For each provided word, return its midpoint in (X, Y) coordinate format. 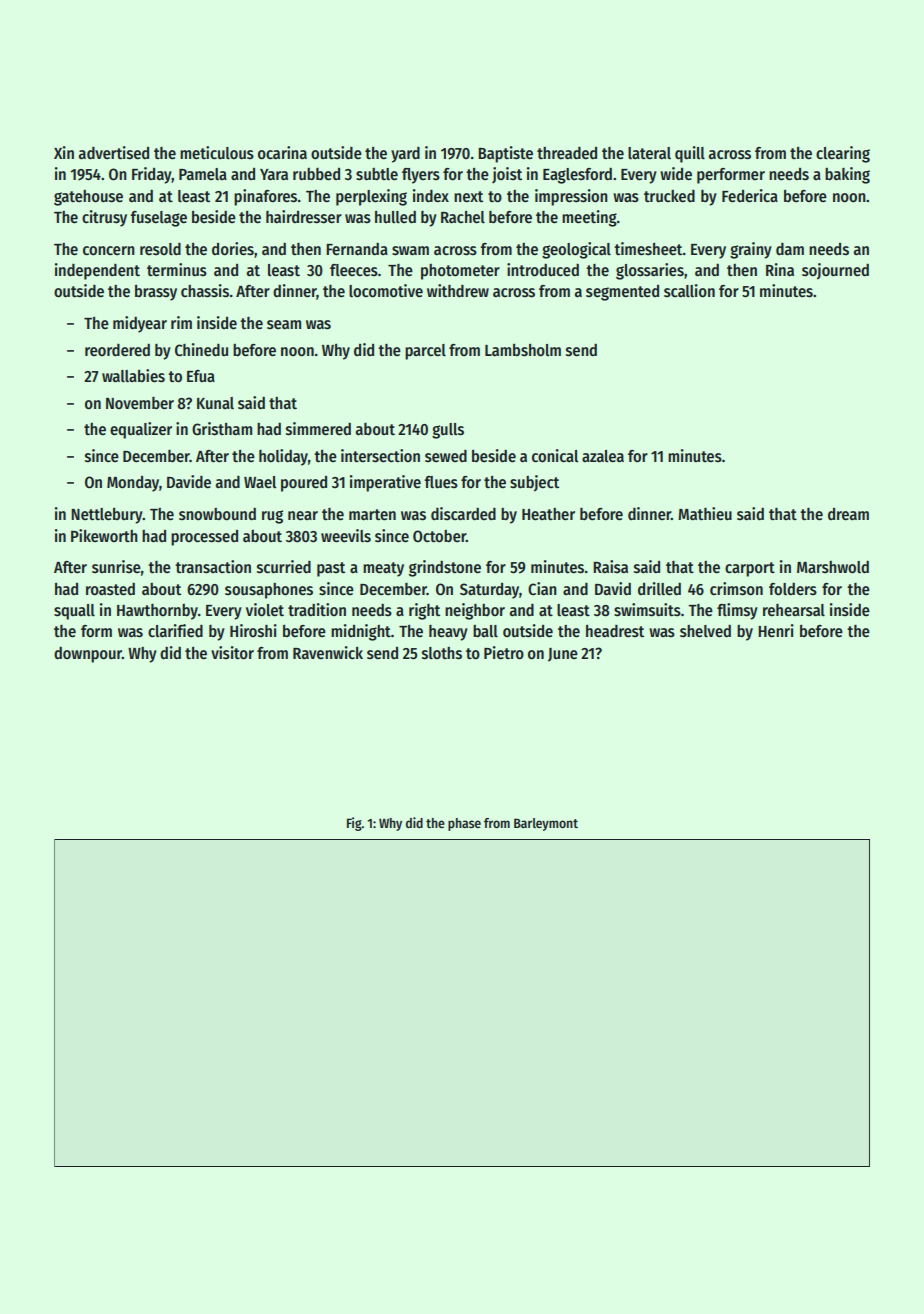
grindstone (445, 568)
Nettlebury (107, 516)
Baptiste (505, 154)
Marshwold (833, 567)
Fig (354, 824)
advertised (114, 153)
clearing (843, 154)
